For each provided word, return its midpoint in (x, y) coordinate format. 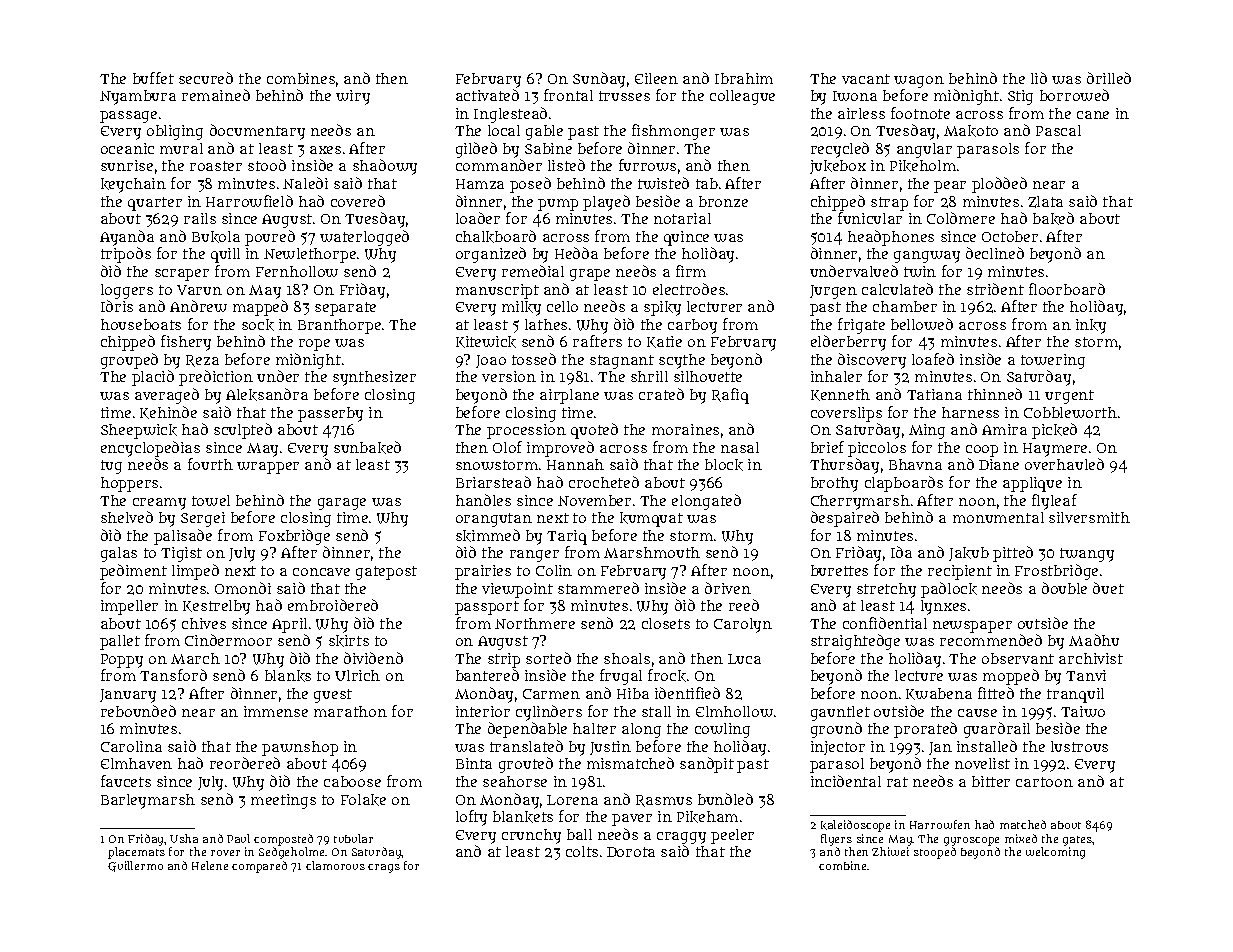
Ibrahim (744, 78)
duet (1108, 588)
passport (487, 608)
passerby (330, 414)
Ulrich (357, 675)
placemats (136, 853)
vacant (866, 79)
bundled (725, 799)
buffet (153, 78)
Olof (507, 447)
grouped (129, 361)
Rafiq (730, 396)
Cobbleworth (1070, 412)
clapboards (904, 484)
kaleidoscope (855, 826)
